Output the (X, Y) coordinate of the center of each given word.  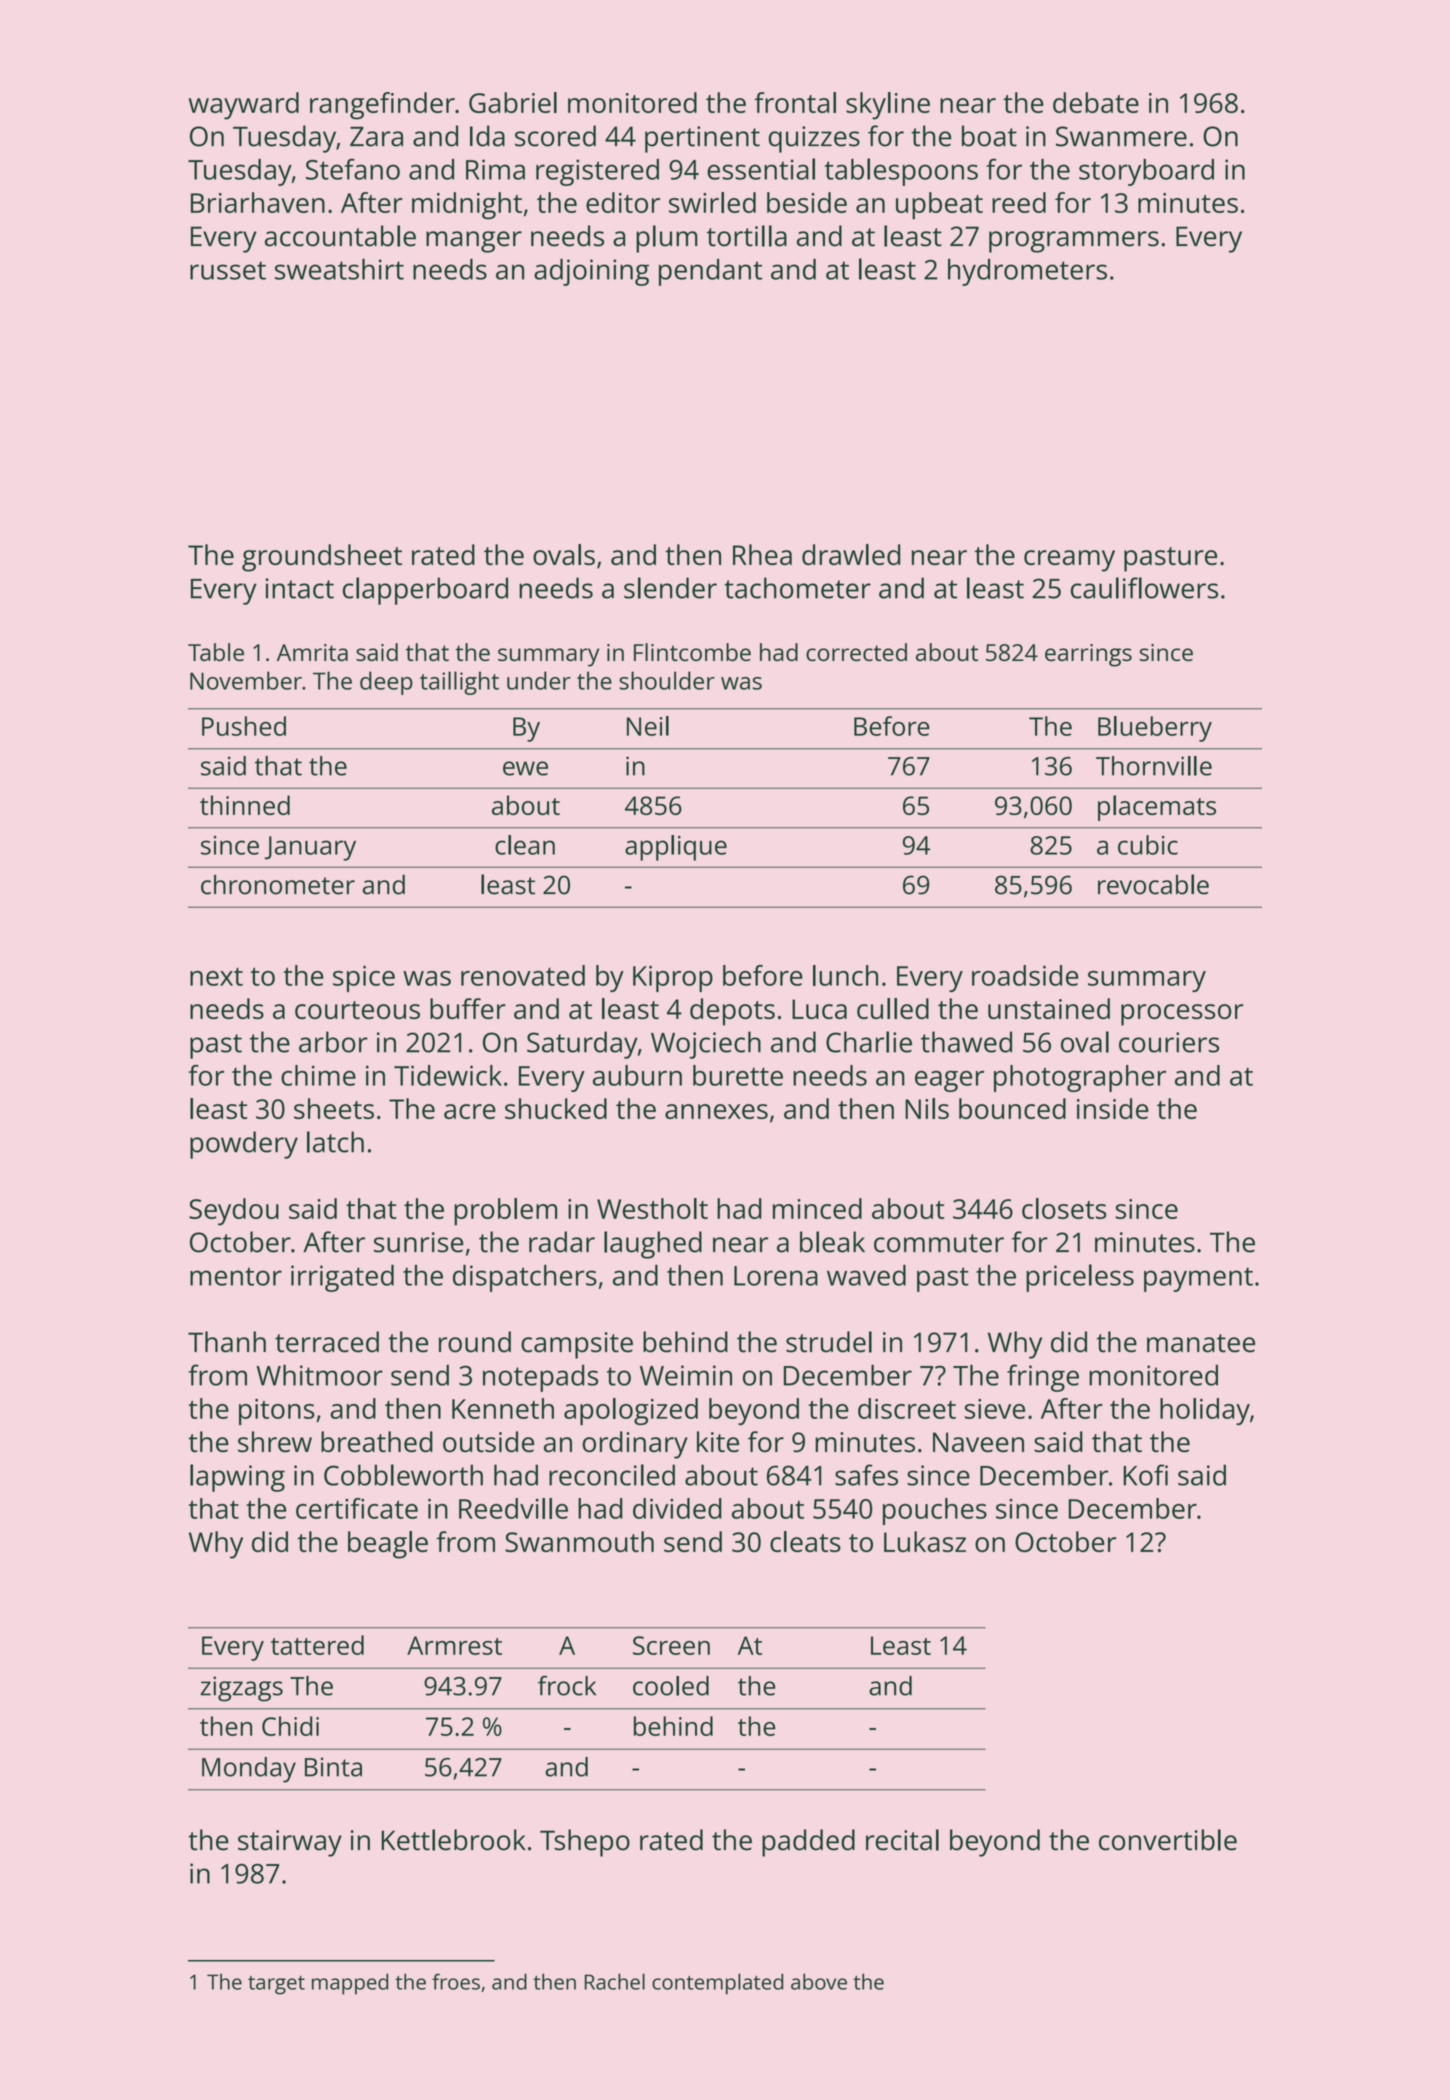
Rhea (762, 554)
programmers (1074, 242)
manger (474, 242)
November (246, 680)
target (276, 1985)
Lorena (776, 1276)
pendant (710, 272)
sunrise (419, 1242)
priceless (1080, 1278)
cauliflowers (1144, 588)
